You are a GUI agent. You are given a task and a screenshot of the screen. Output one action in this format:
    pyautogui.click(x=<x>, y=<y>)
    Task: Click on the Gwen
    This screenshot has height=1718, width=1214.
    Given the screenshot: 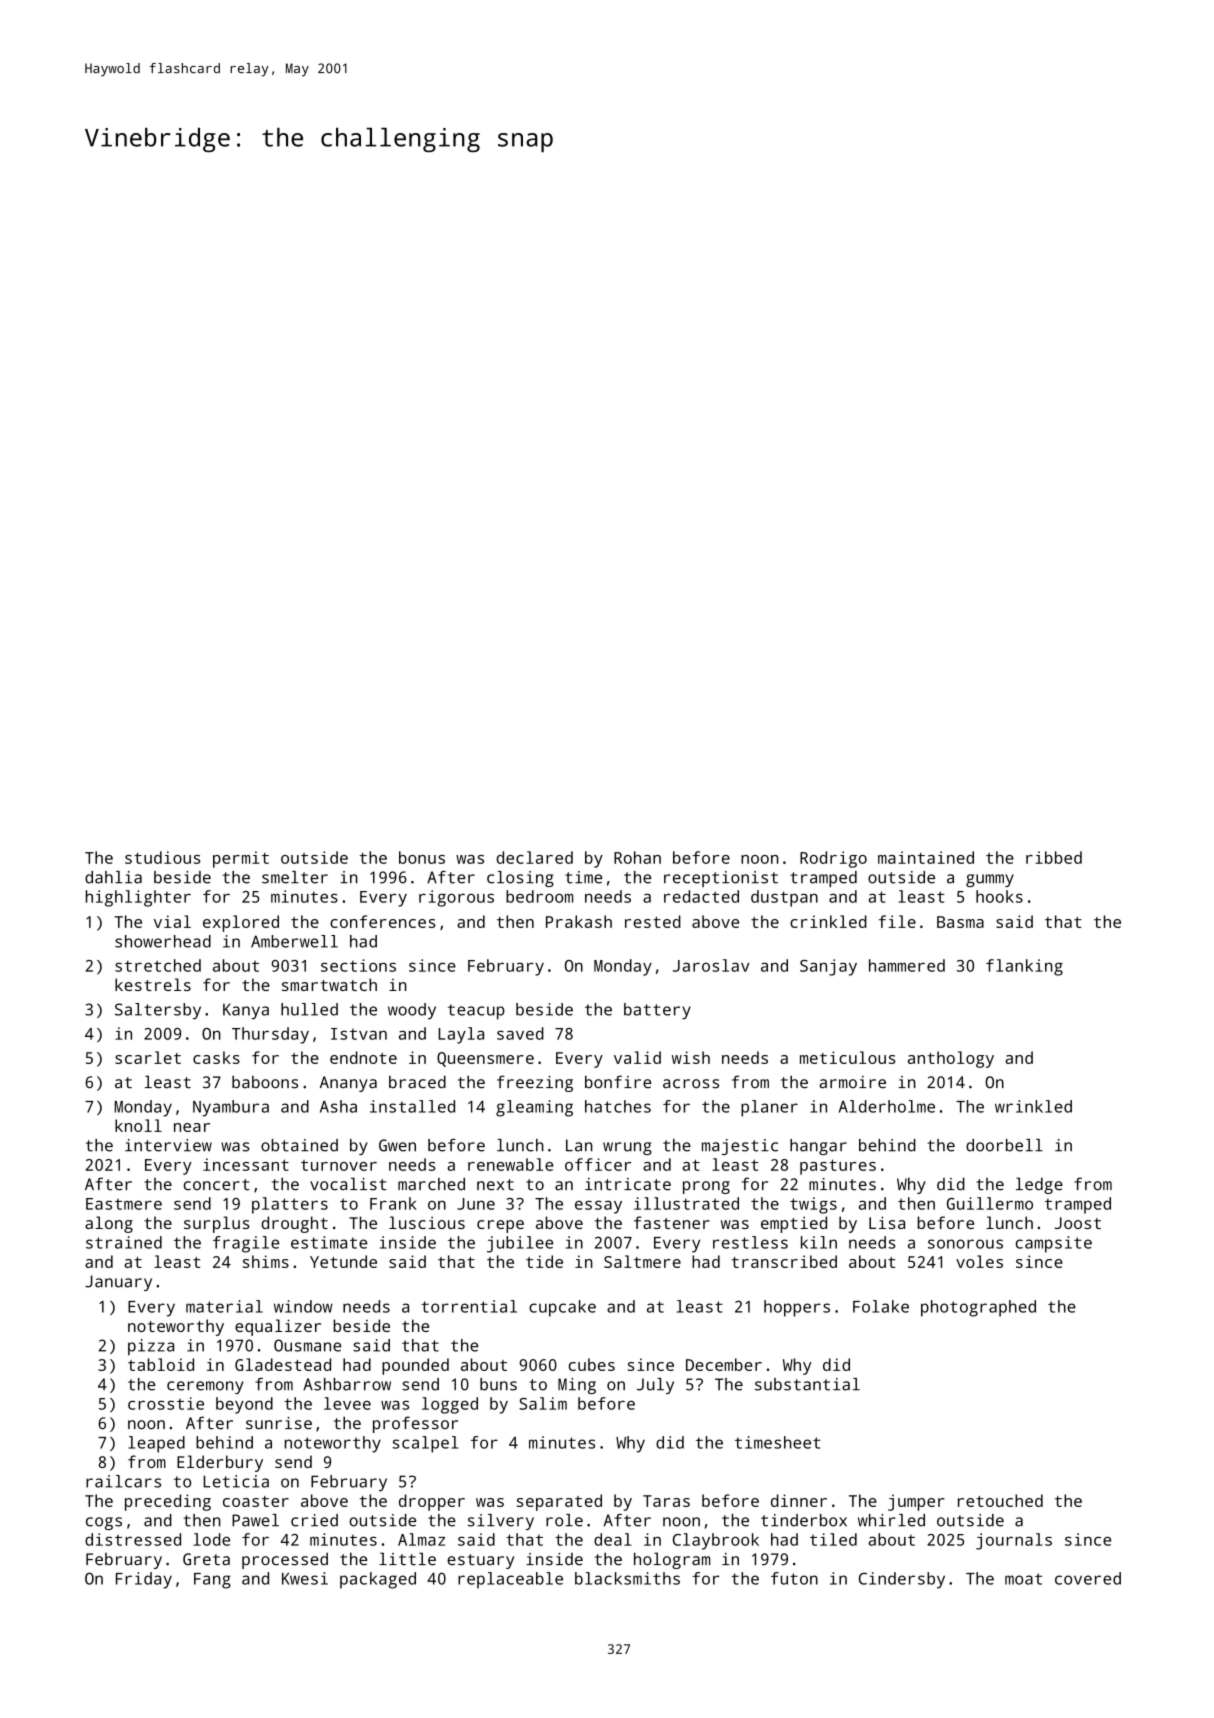 What is the action you would take?
    pyautogui.click(x=397, y=1145)
